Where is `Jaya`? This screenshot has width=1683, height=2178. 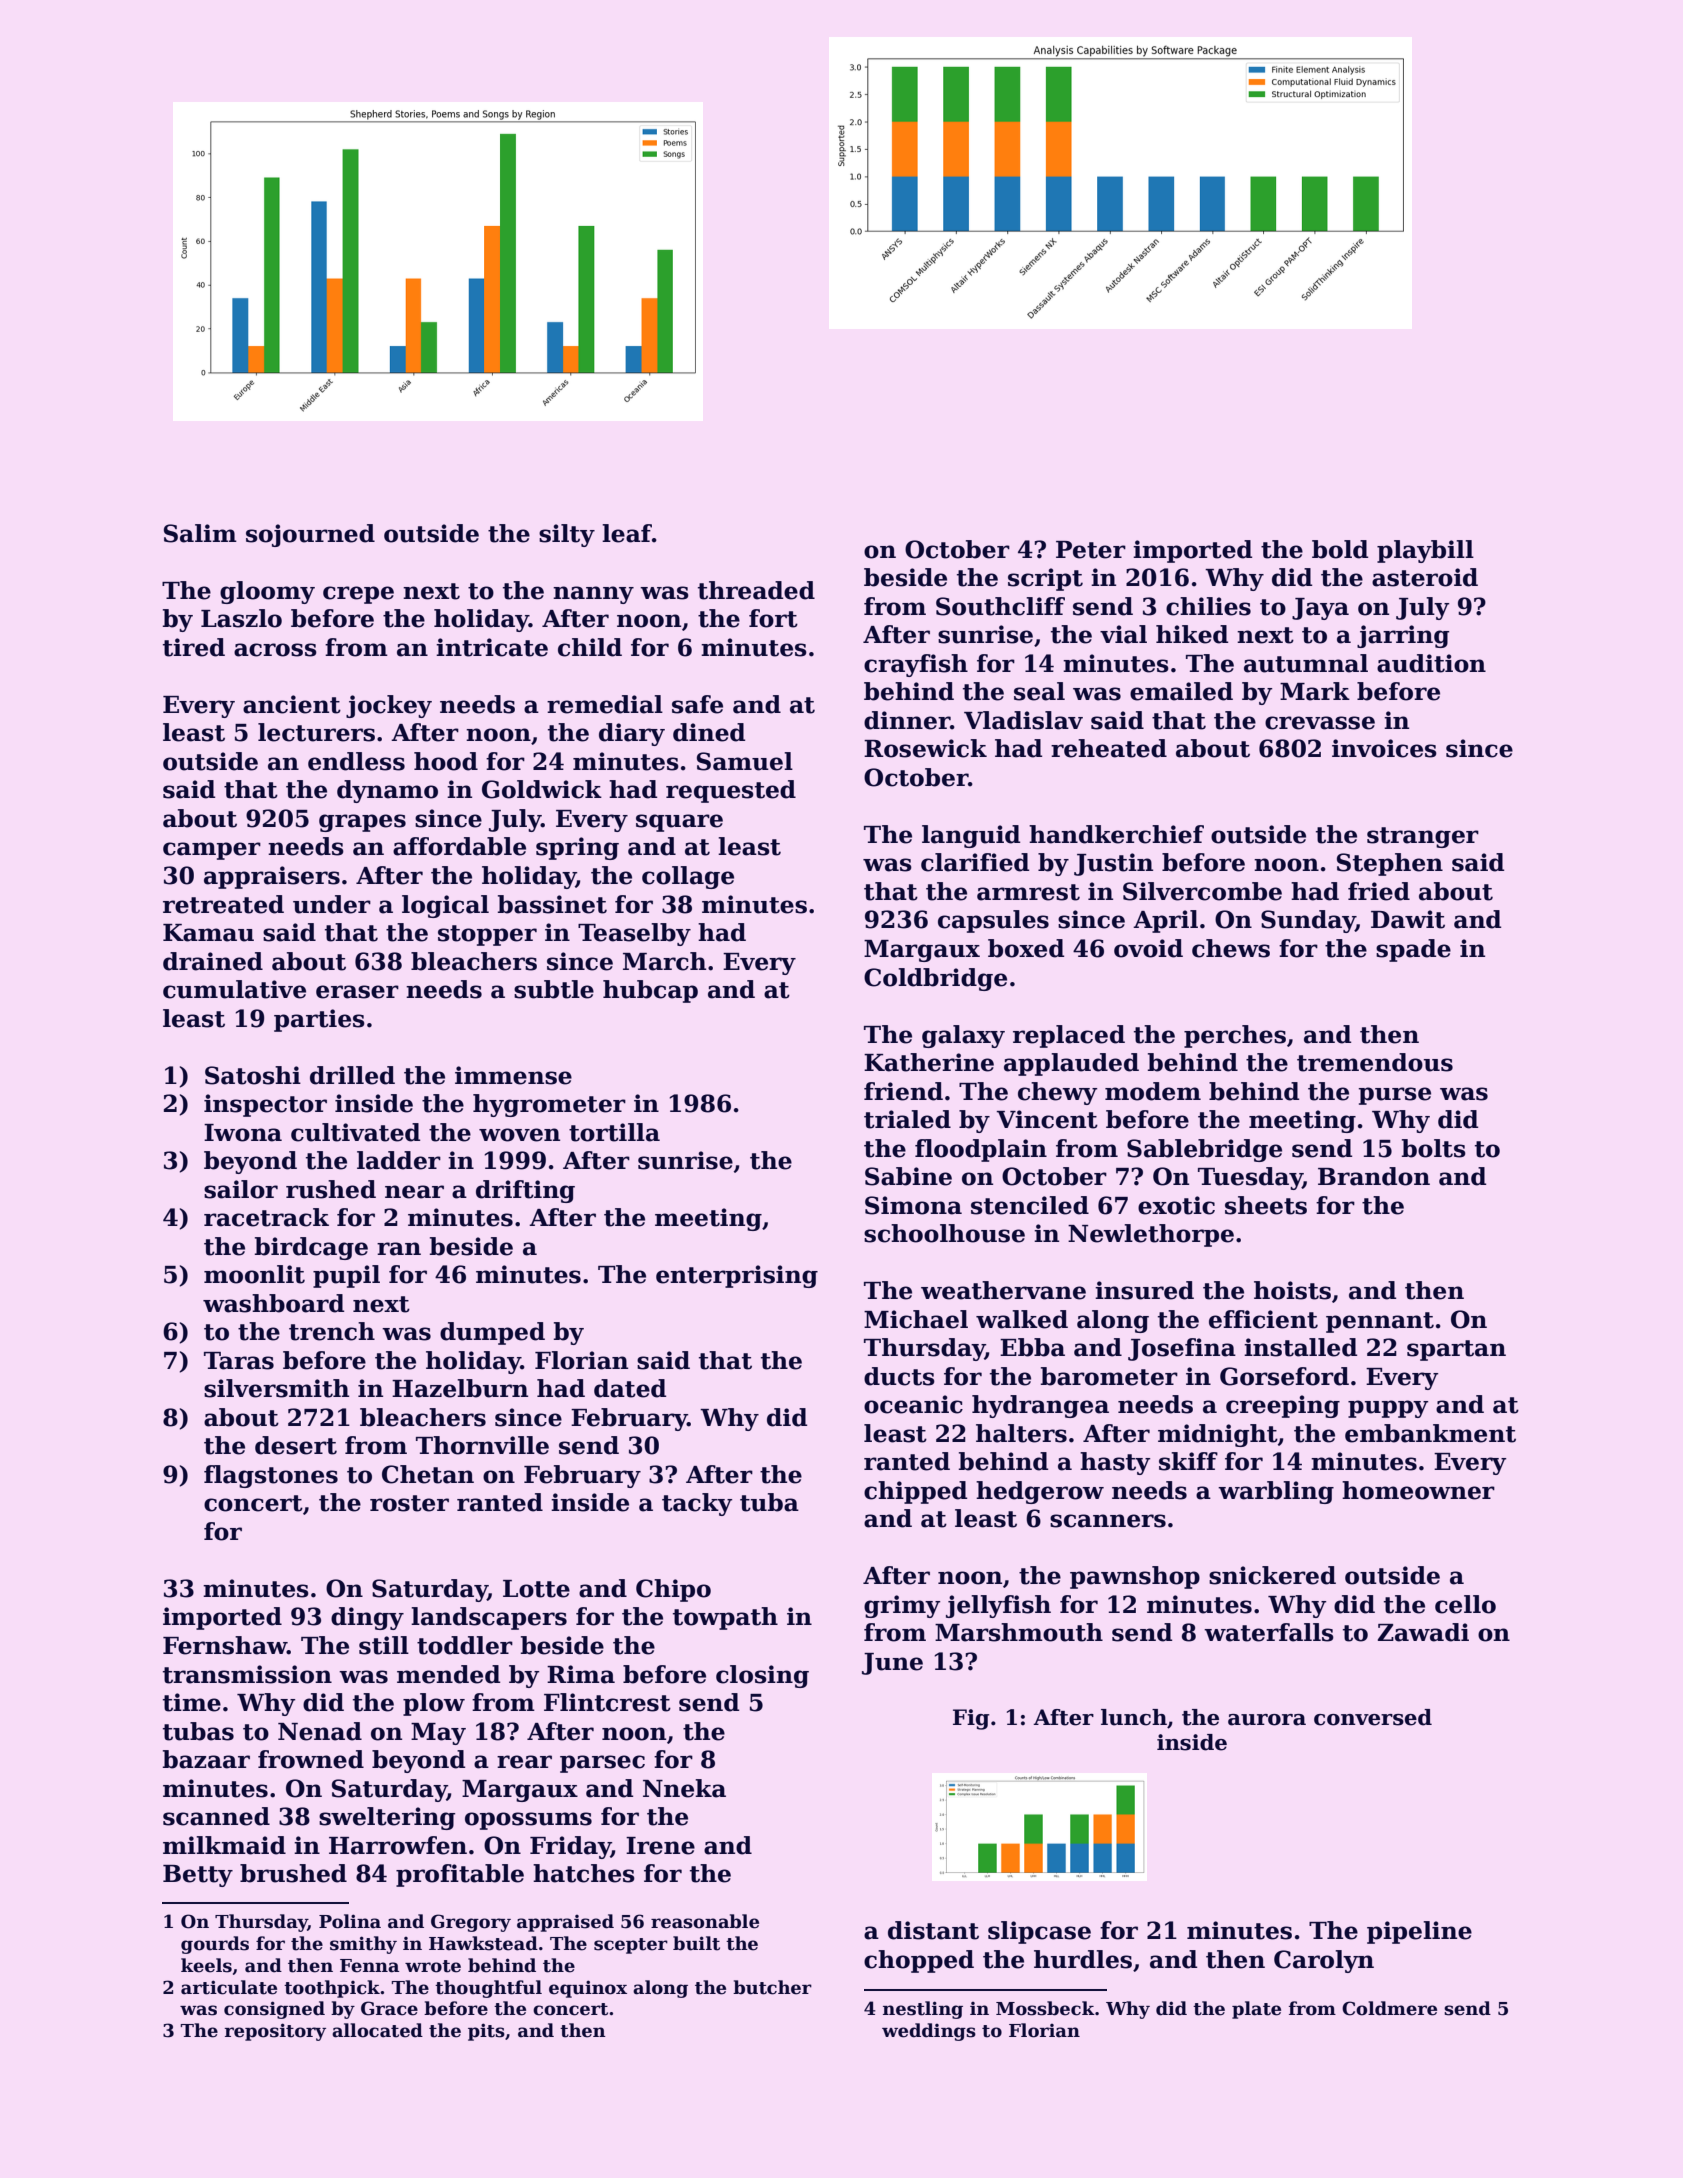
Jaya is located at coordinates (1320, 609).
